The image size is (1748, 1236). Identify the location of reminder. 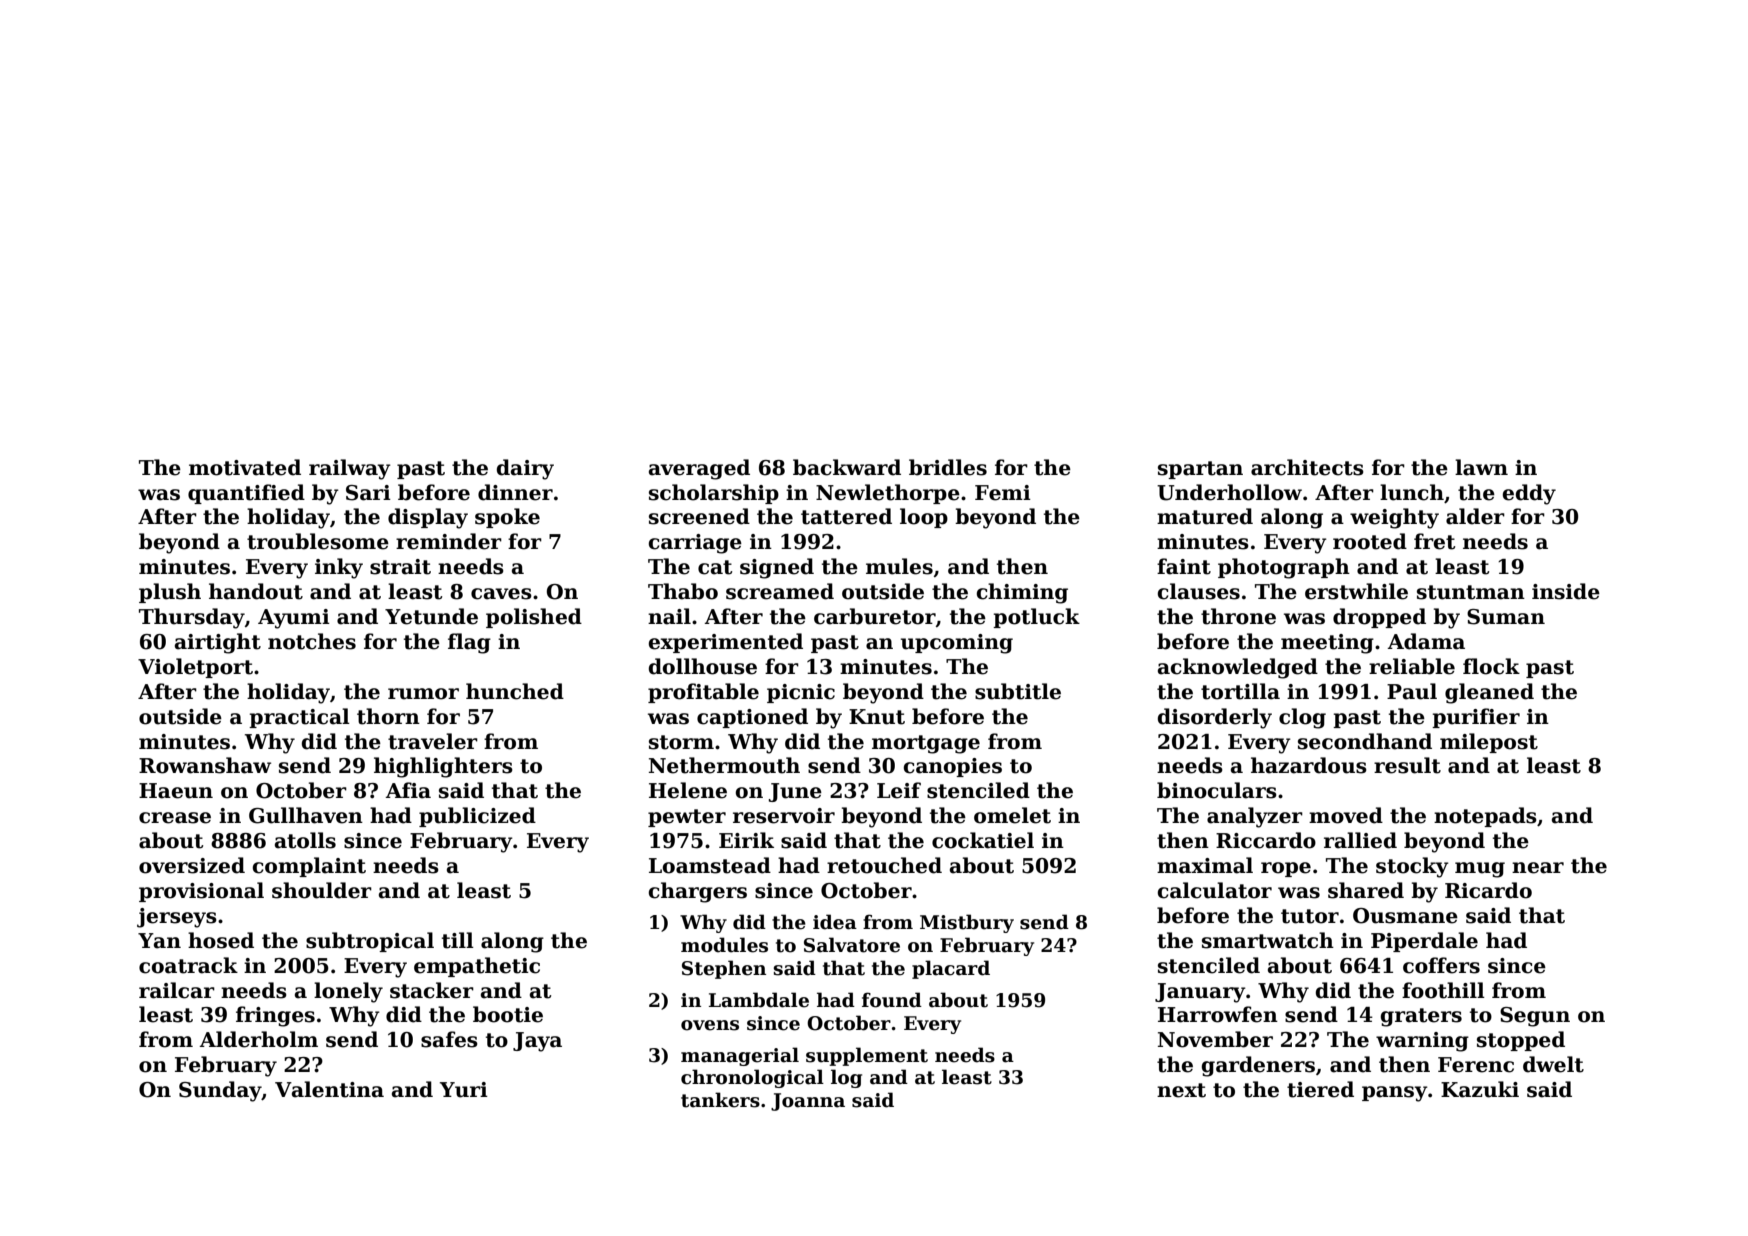
(449, 541).
